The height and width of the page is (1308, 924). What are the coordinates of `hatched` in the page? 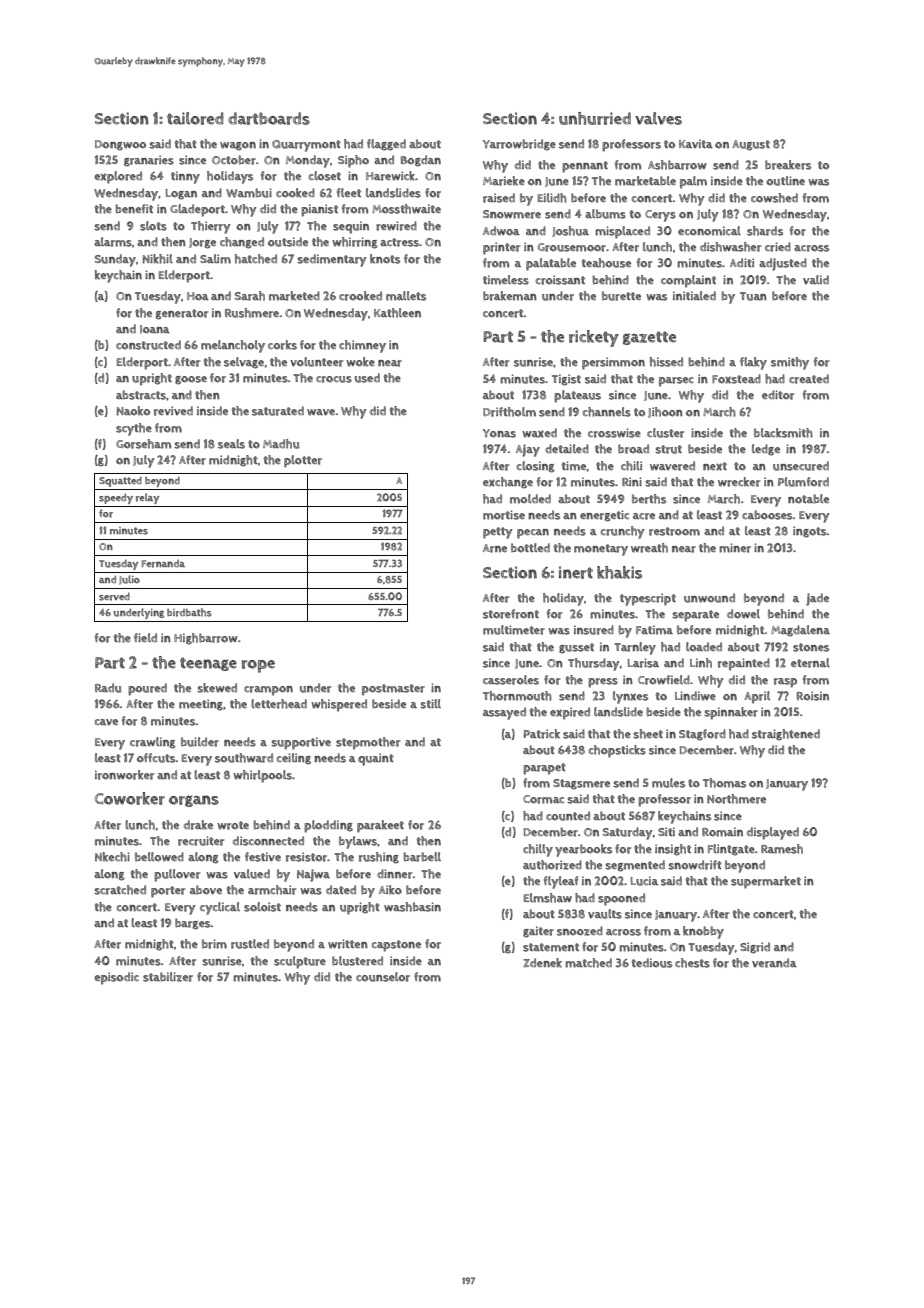 It's located at (256, 259).
